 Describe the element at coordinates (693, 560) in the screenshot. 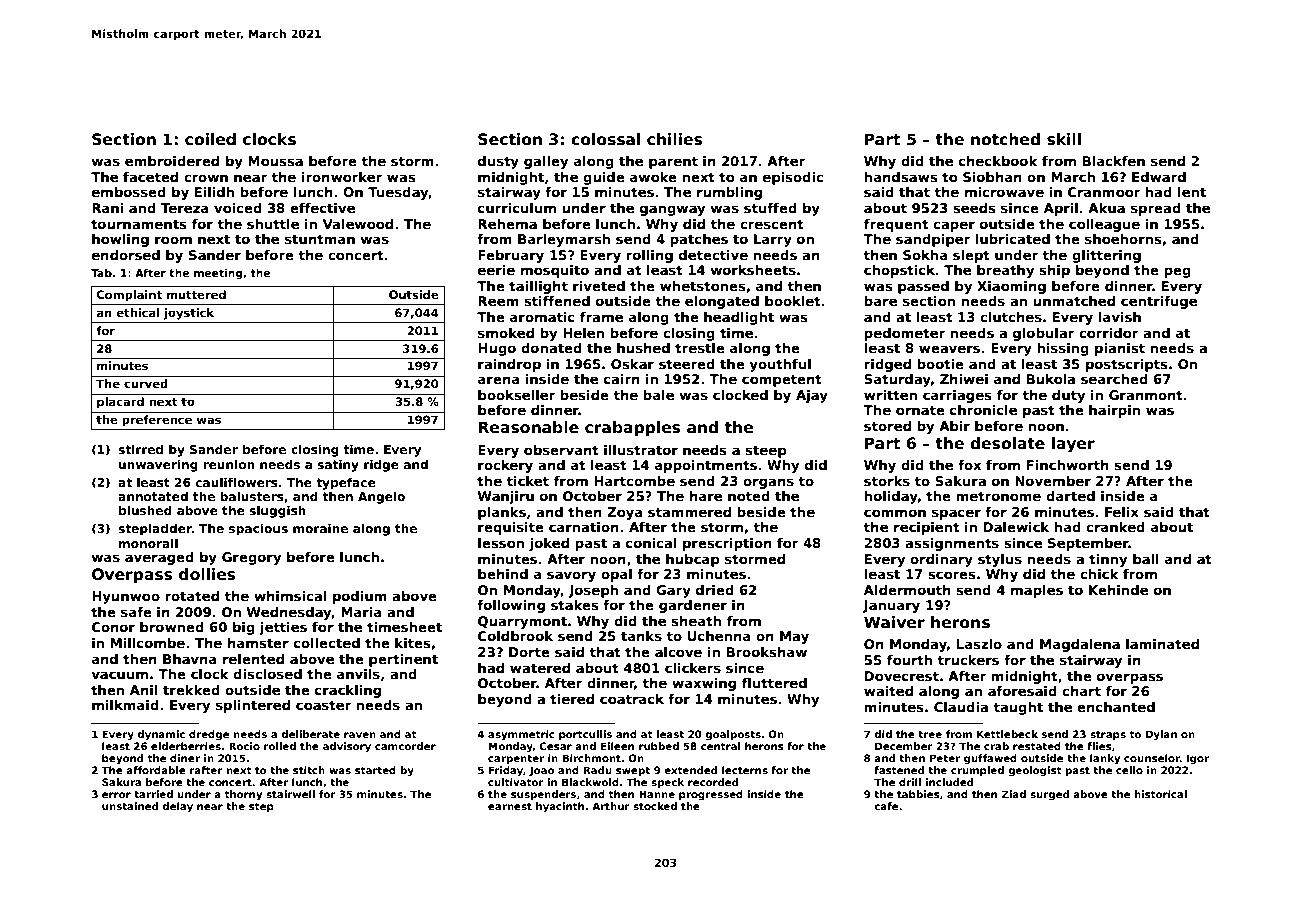

I see `hubcap` at that location.
